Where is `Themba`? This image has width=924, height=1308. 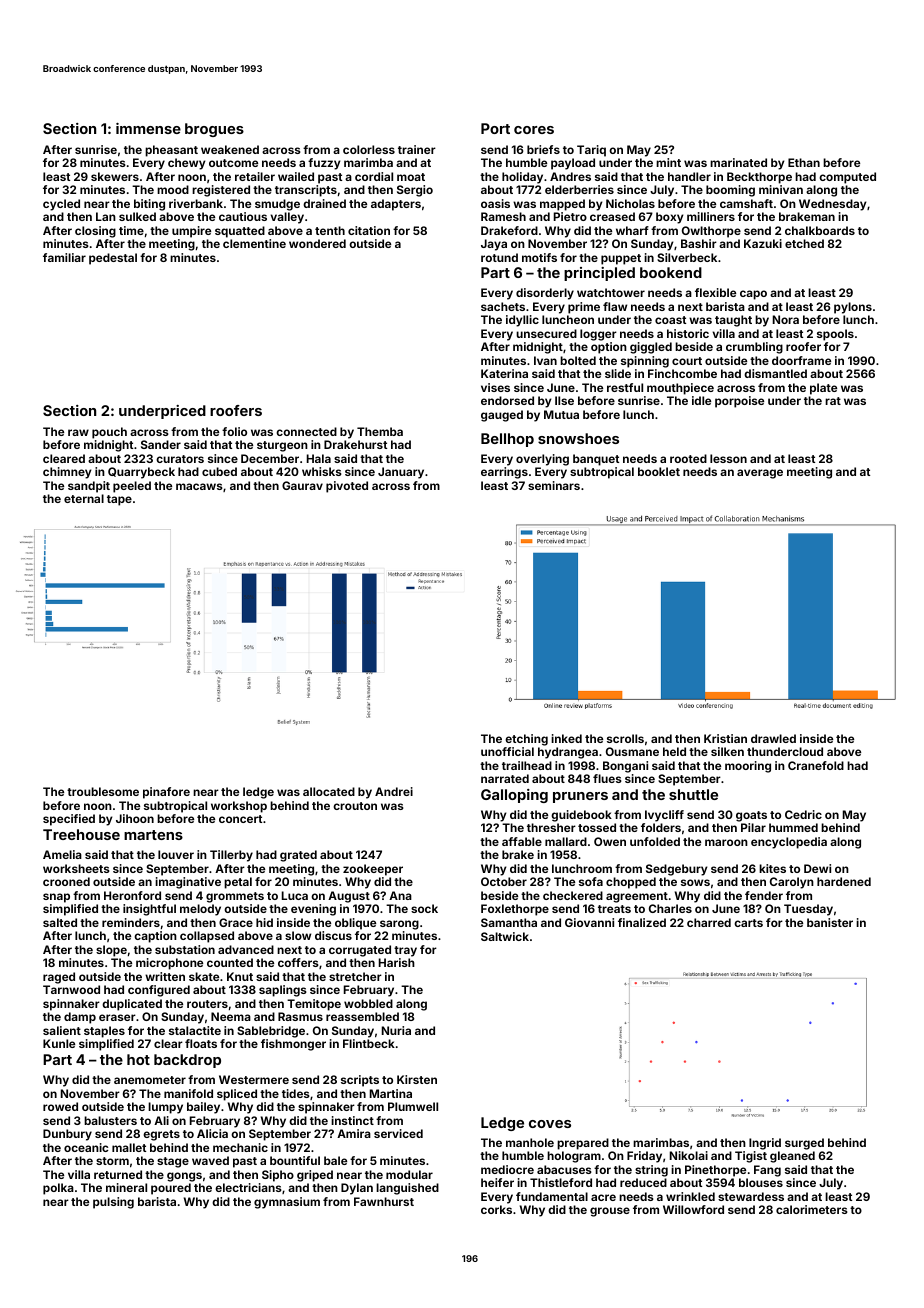 Themba is located at coordinates (380, 431).
